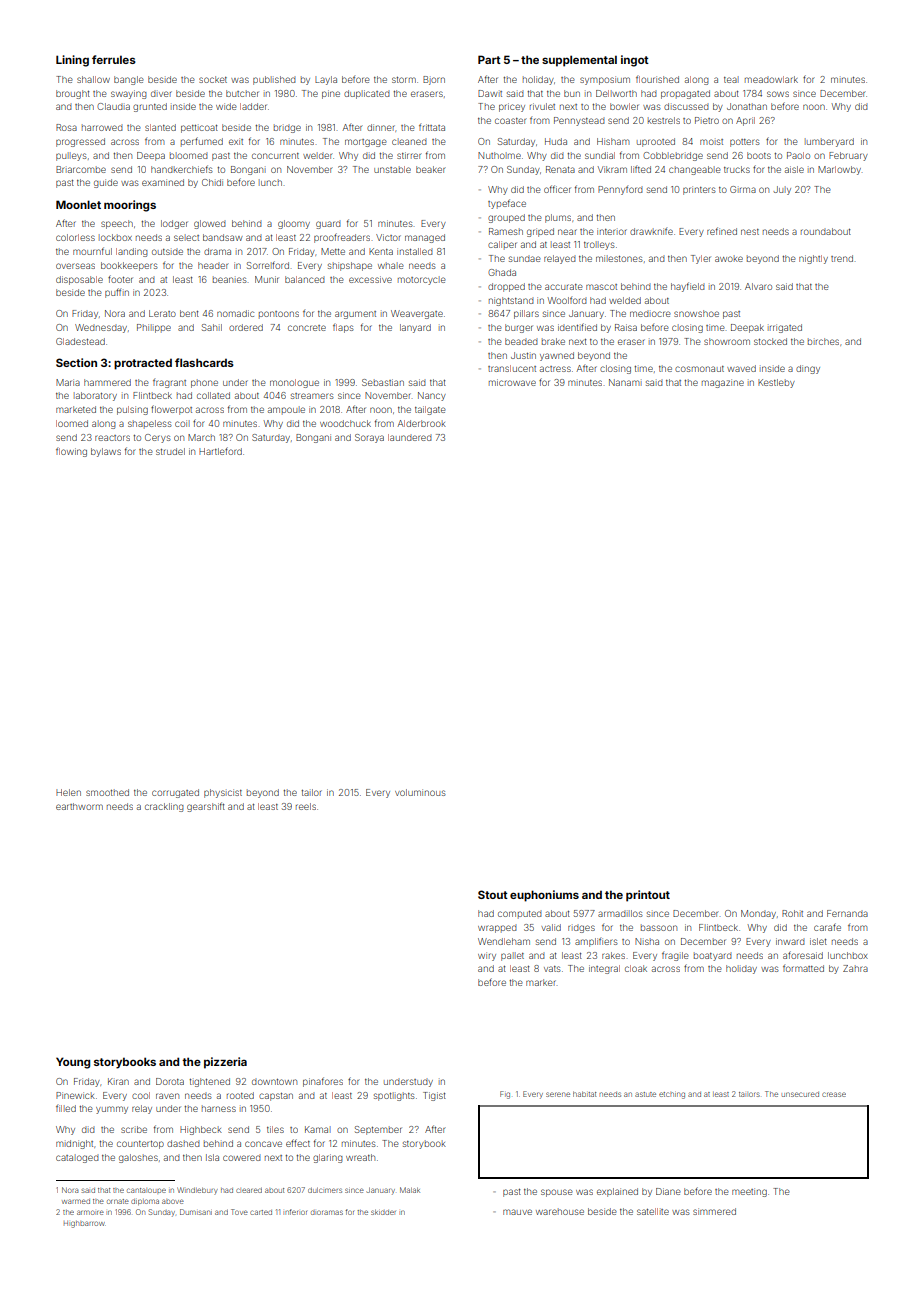  What do you see at coordinates (383, 1212) in the screenshot?
I see `skidder` at bounding box center [383, 1212].
